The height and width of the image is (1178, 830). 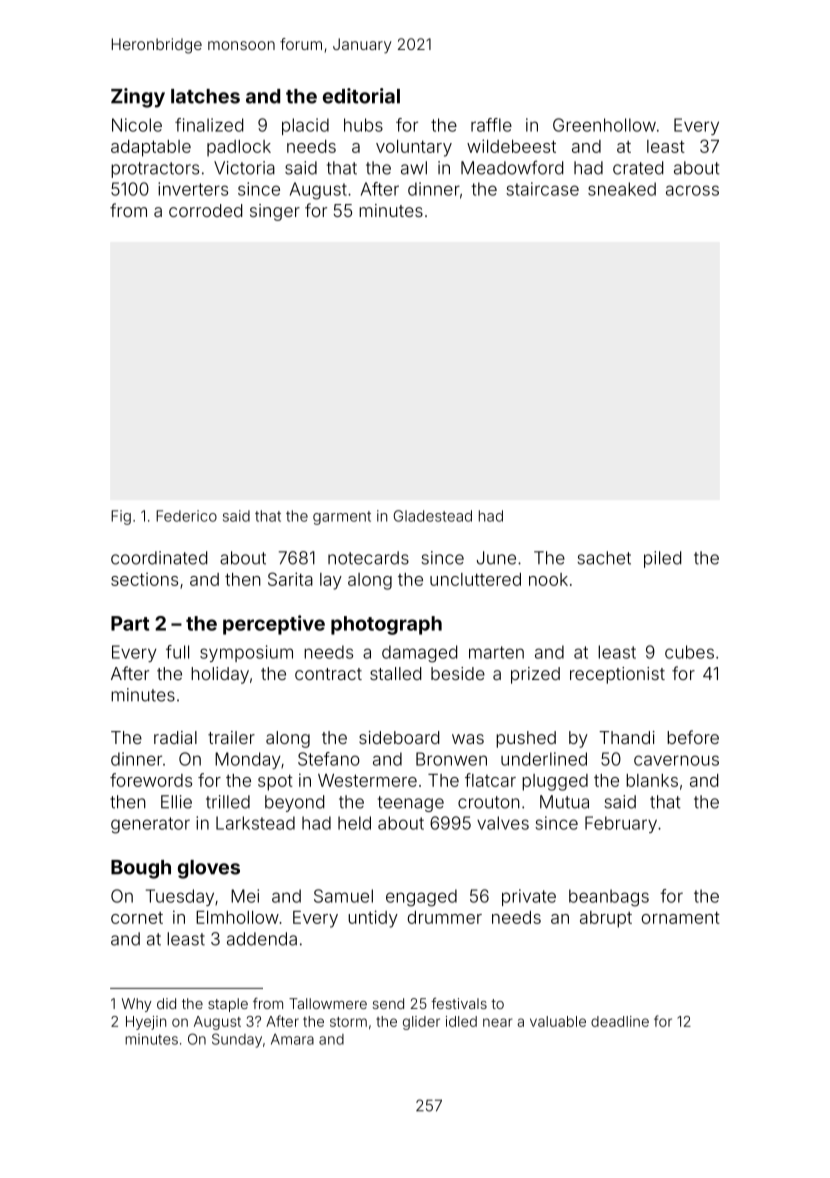 I want to click on sachet, so click(x=604, y=558).
